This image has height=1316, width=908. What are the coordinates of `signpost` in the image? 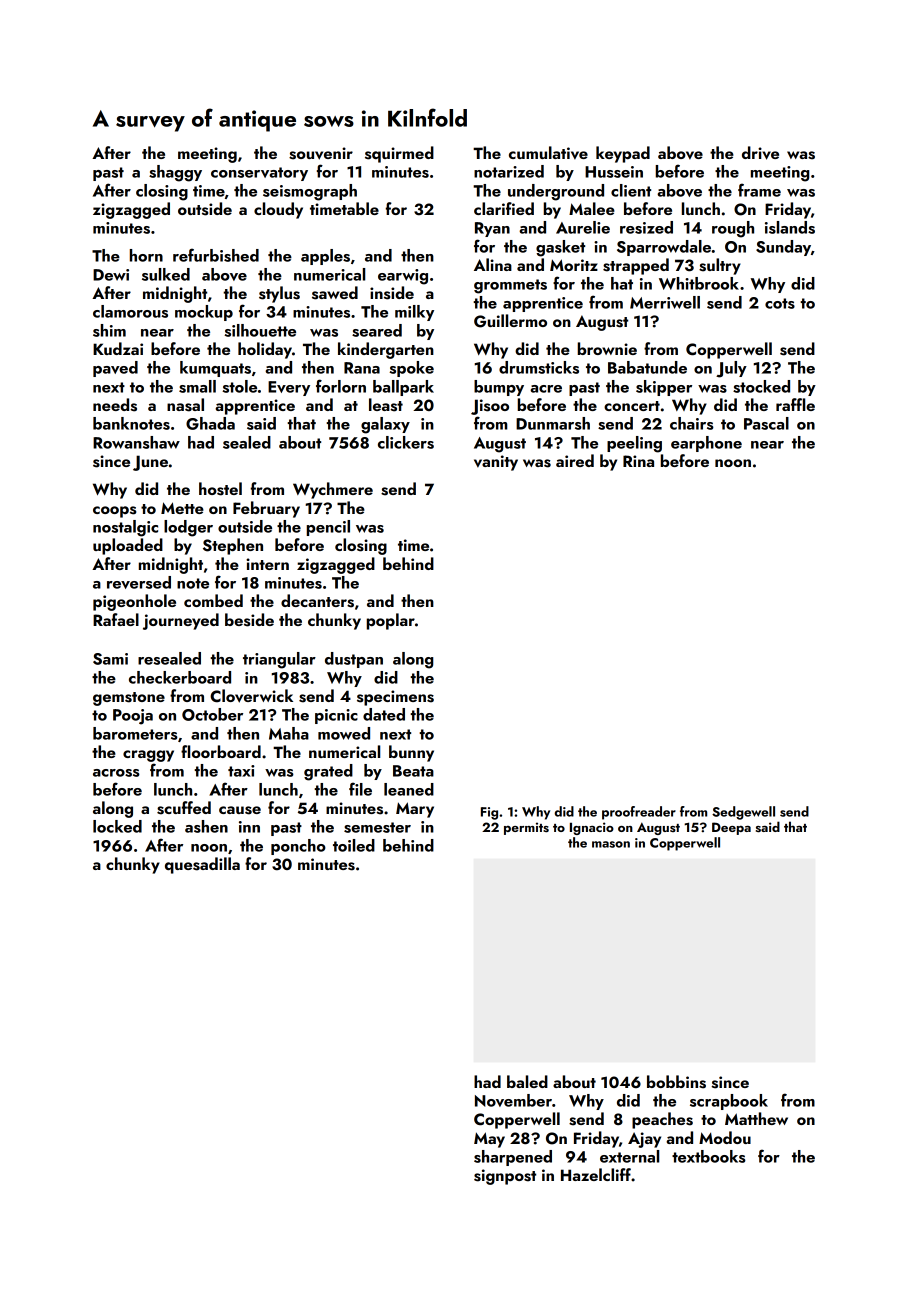 It's located at (505, 1177).
